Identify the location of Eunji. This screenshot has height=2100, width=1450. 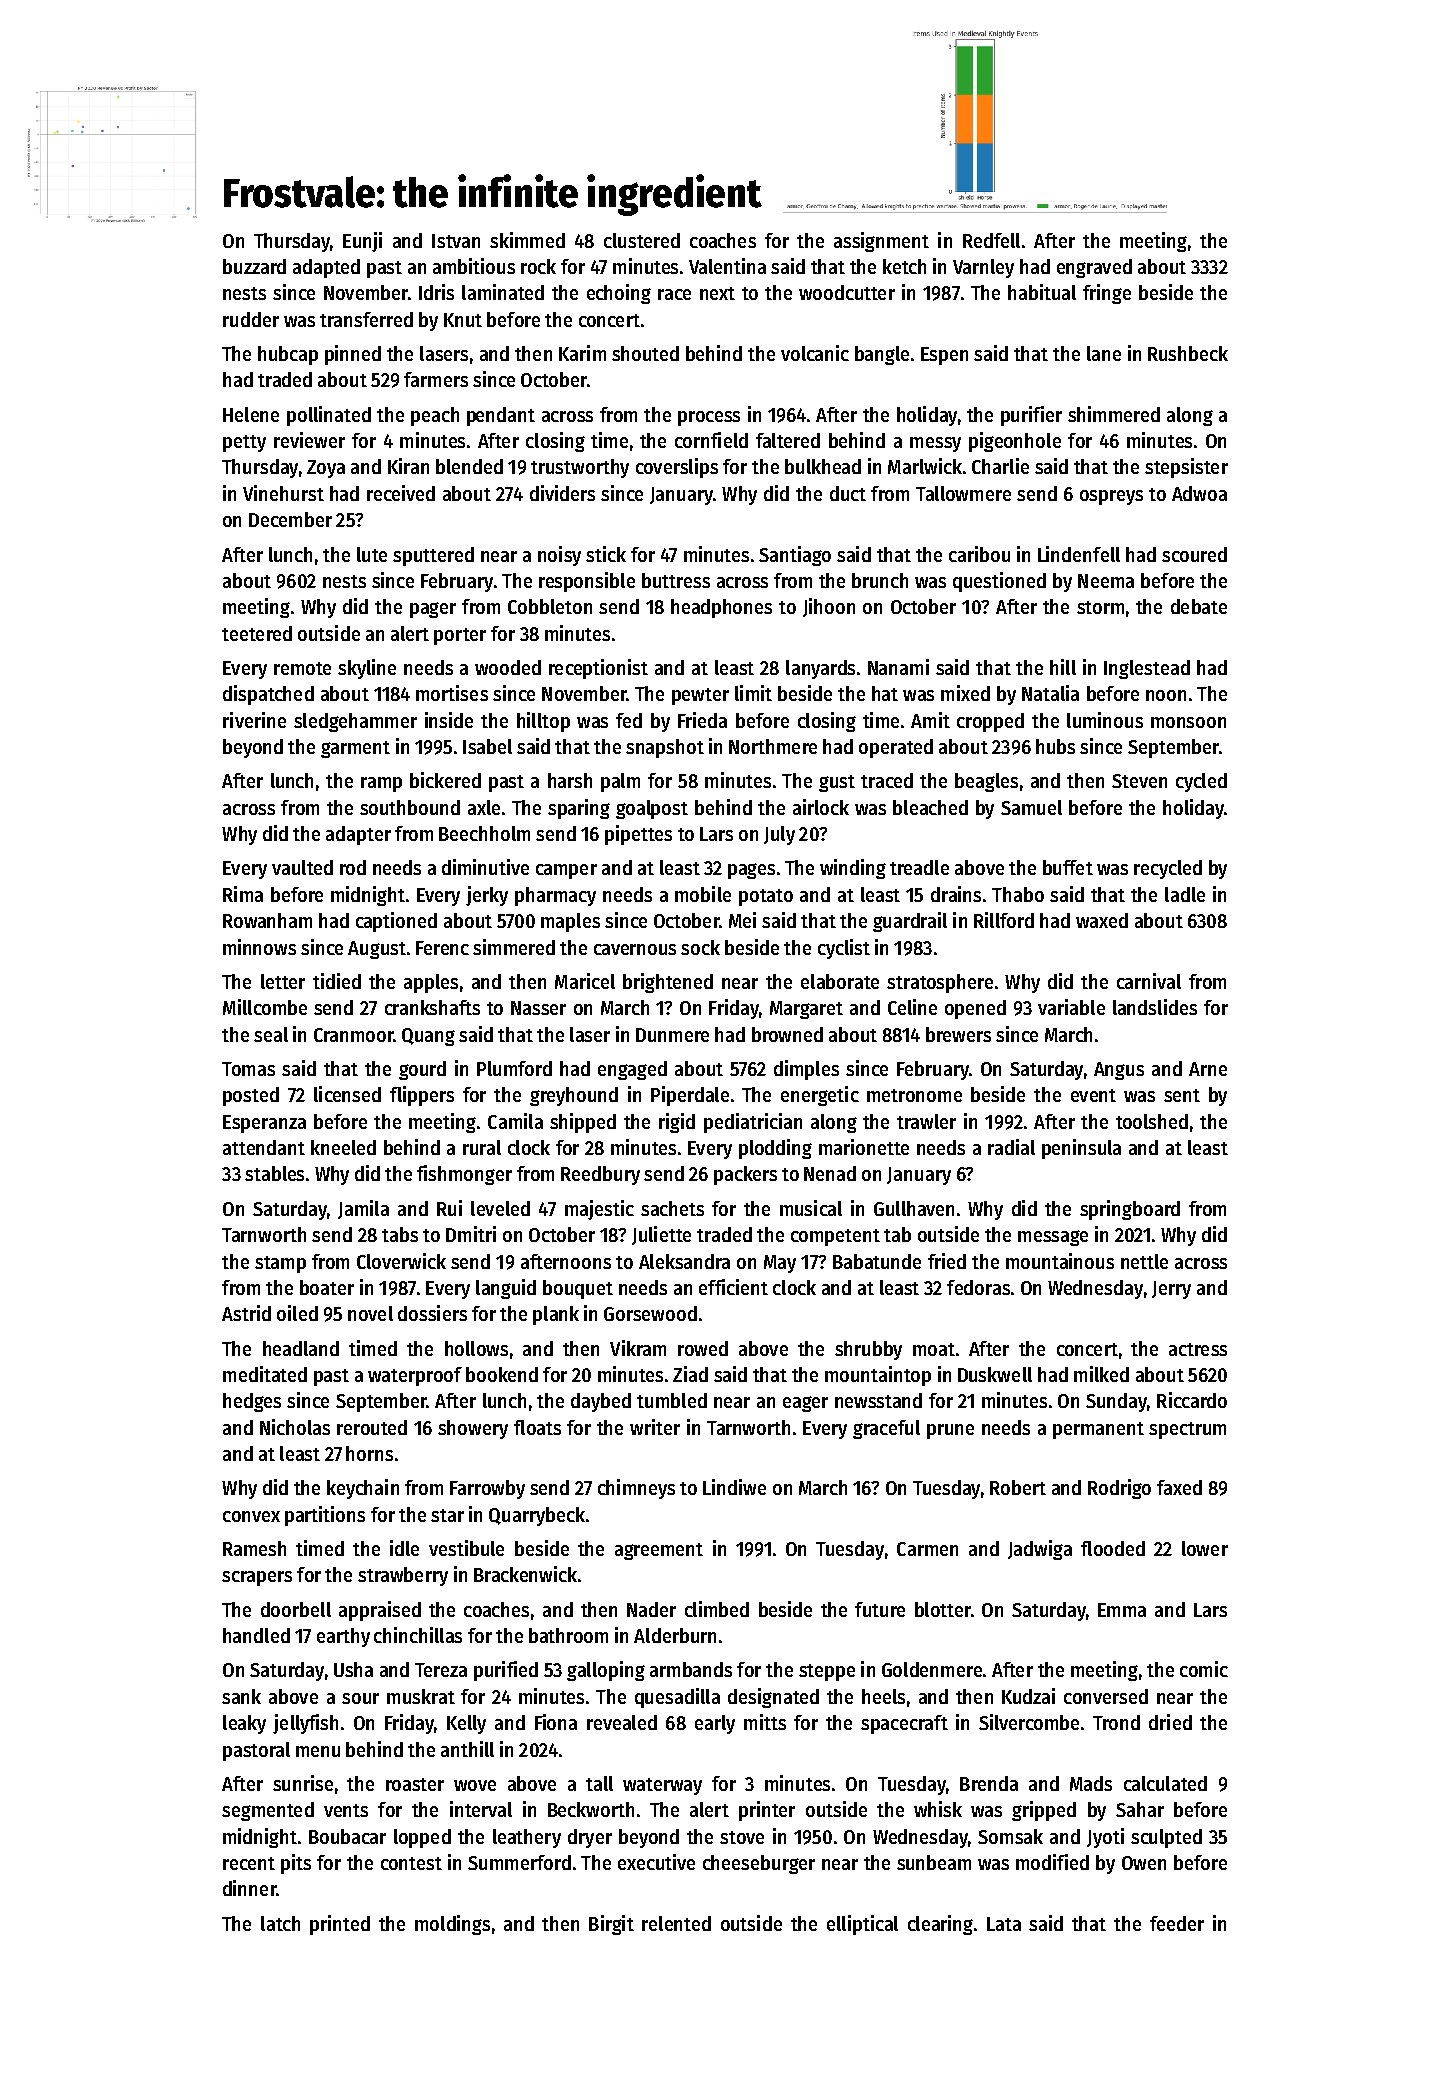
(362, 242).
